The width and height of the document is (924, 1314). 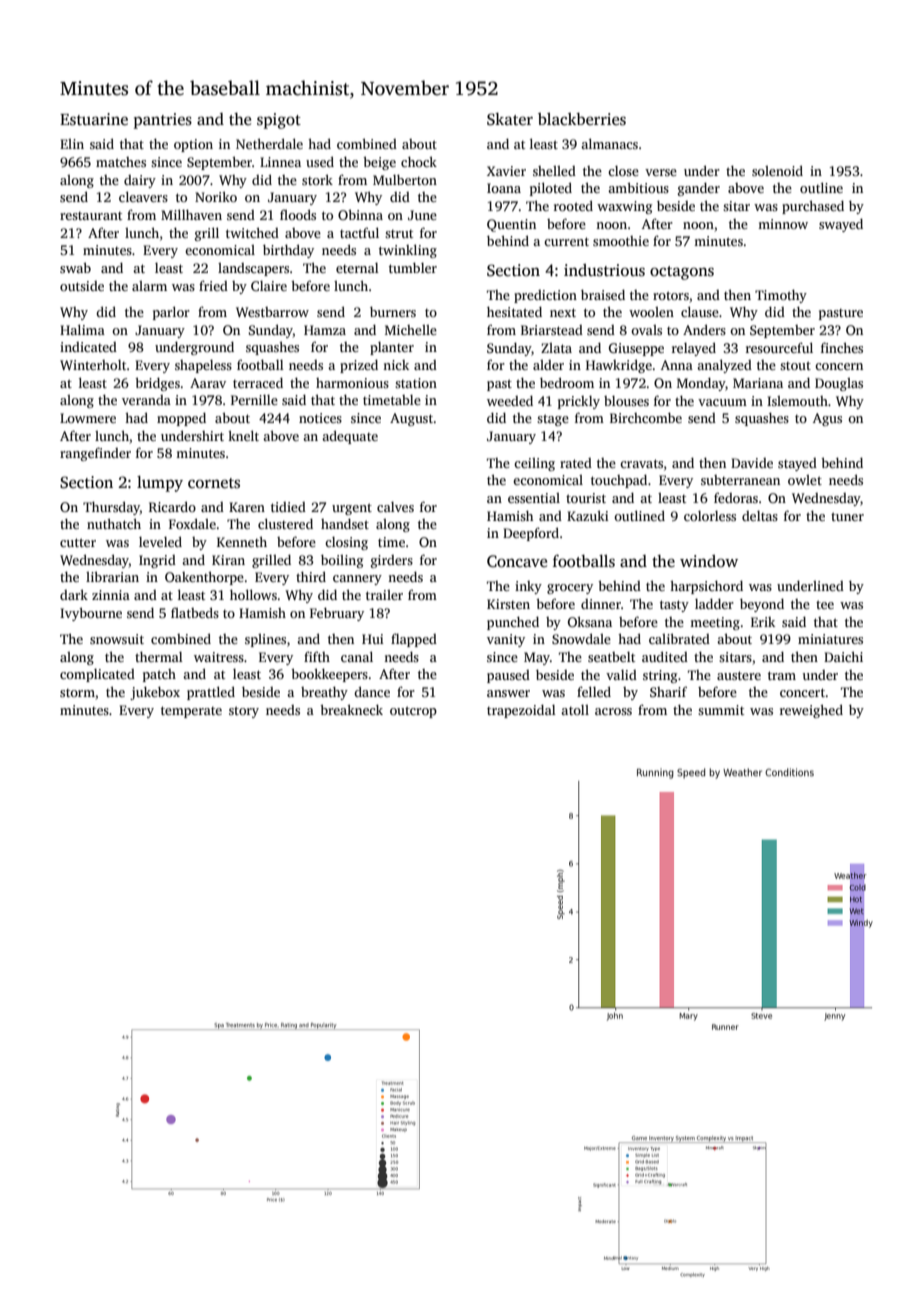 What do you see at coordinates (243, 435) in the document?
I see `knelt` at bounding box center [243, 435].
